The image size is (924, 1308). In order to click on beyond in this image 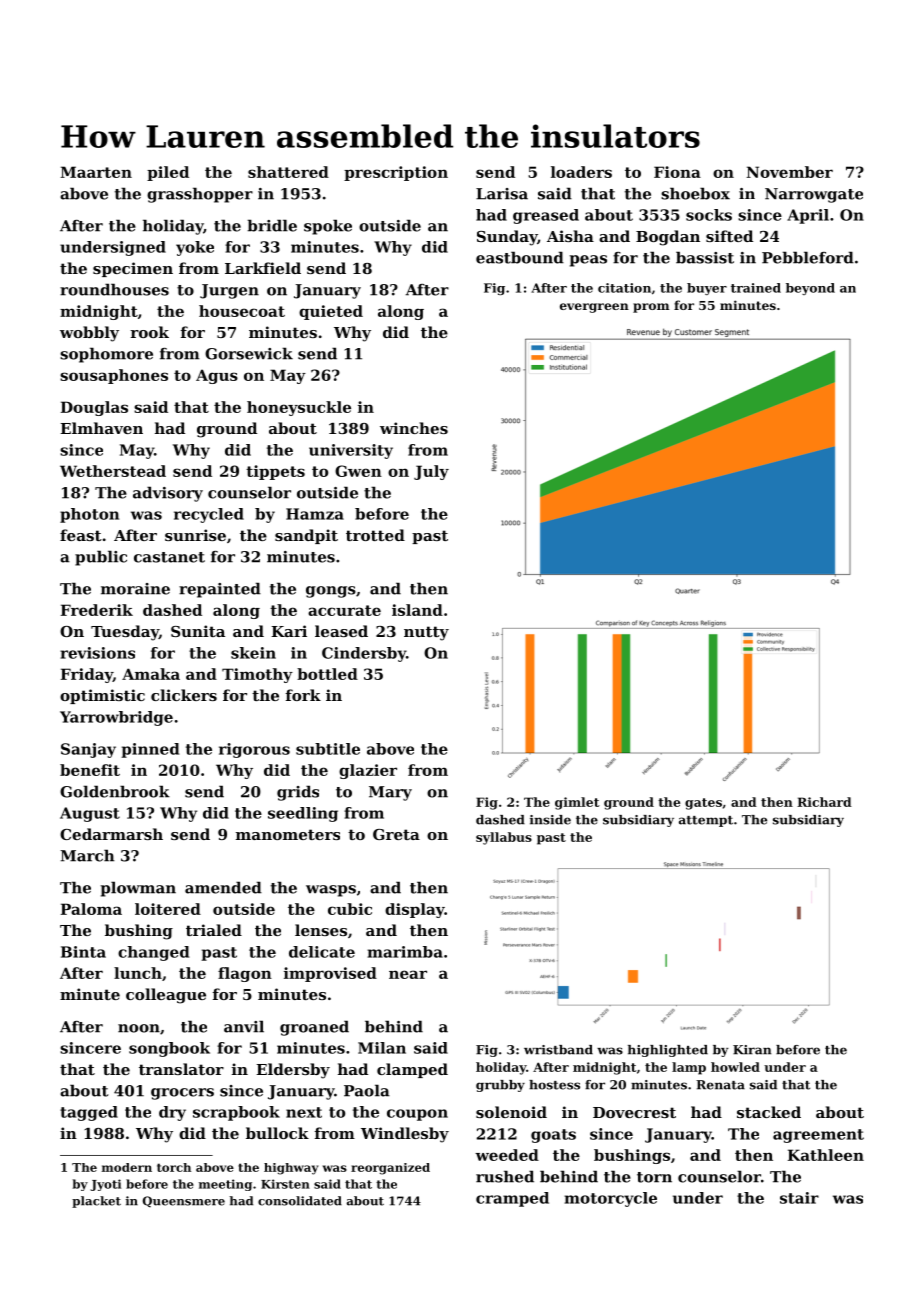, I will do `click(810, 289)`.
